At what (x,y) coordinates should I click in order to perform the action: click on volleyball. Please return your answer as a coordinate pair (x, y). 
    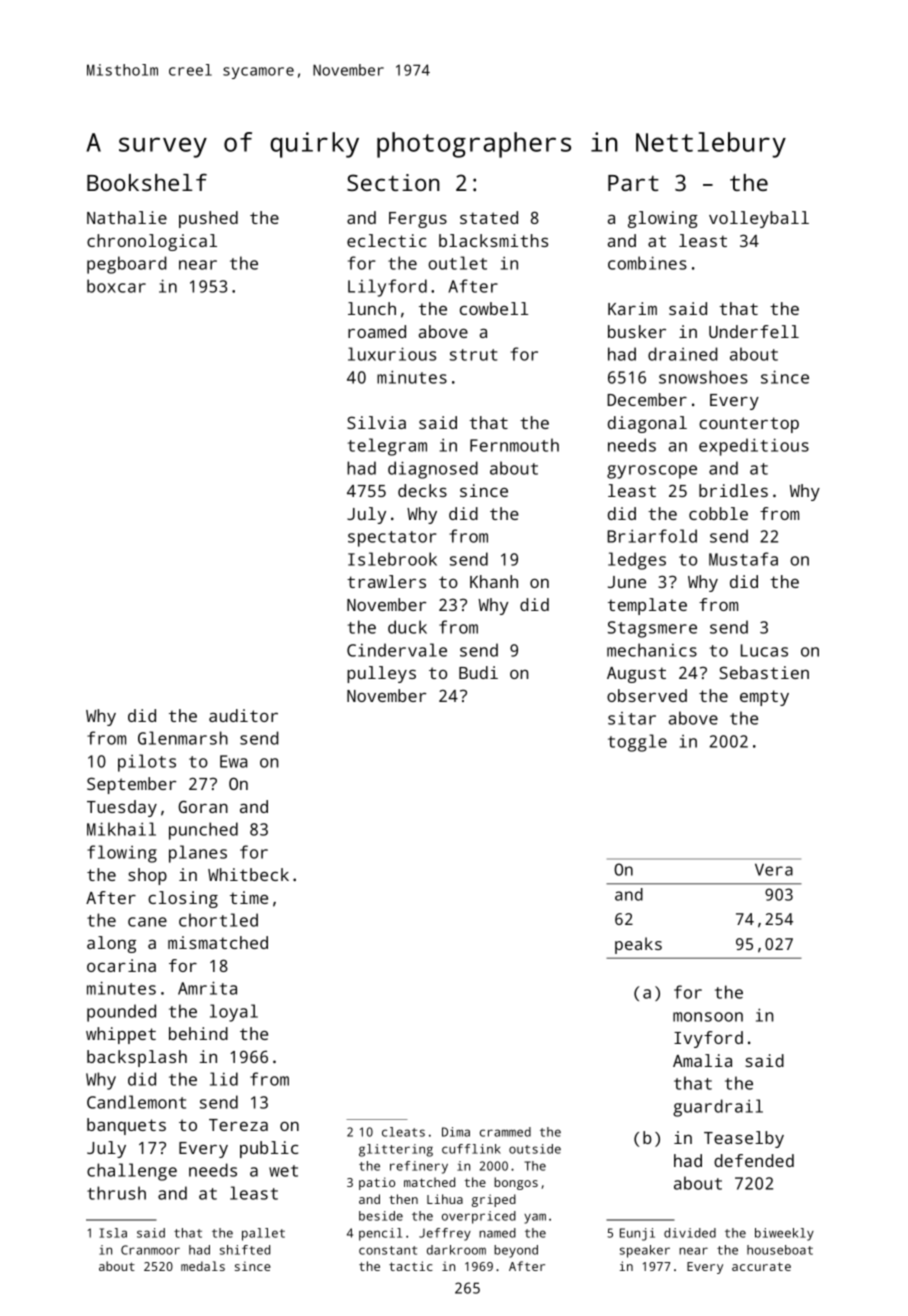
    Looking at the image, I should click on (759, 219).
